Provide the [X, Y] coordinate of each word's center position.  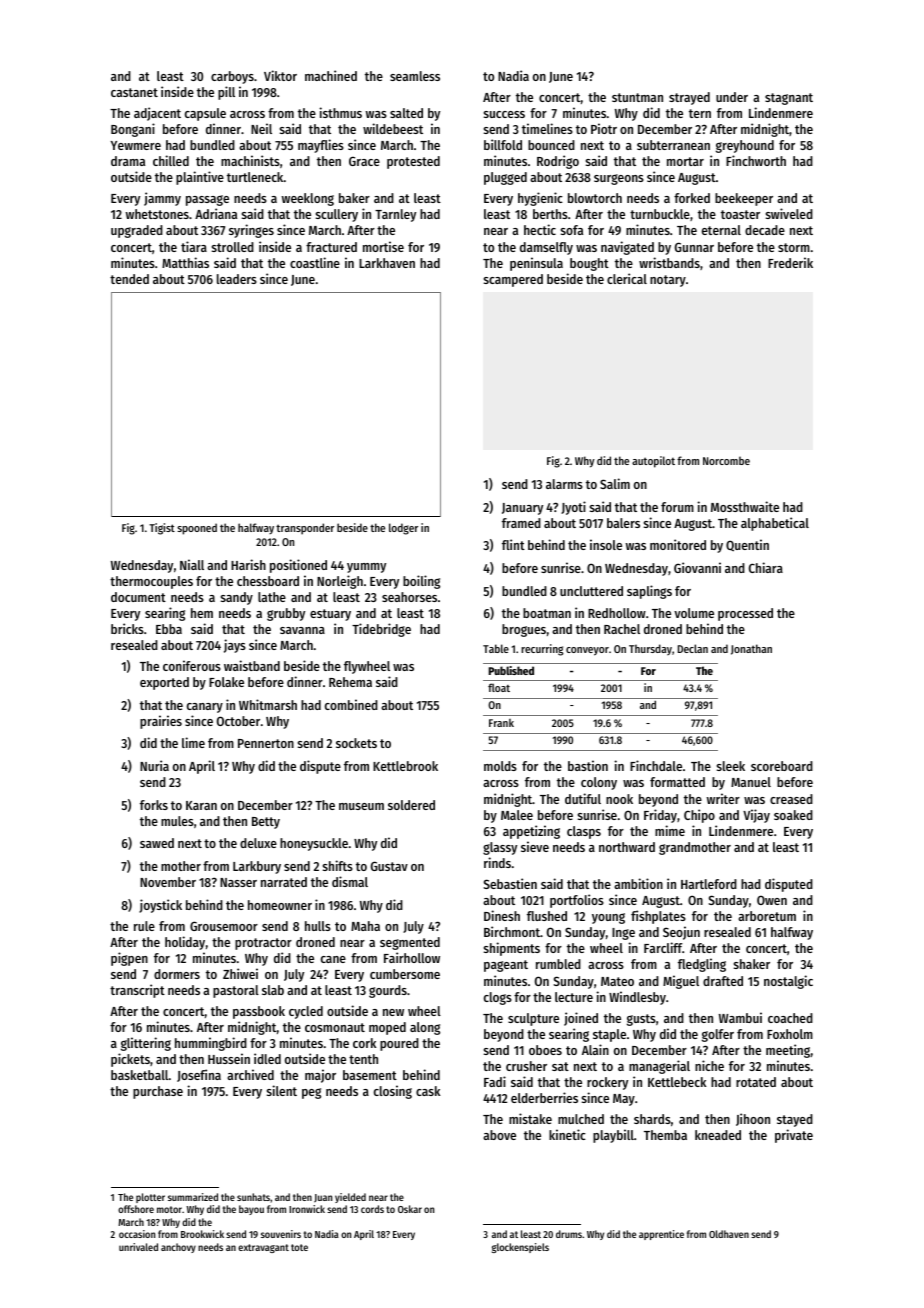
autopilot [653, 462]
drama [128, 161]
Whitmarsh [268, 704]
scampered [513, 280]
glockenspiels [520, 1248]
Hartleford [709, 884]
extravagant [263, 1248]
